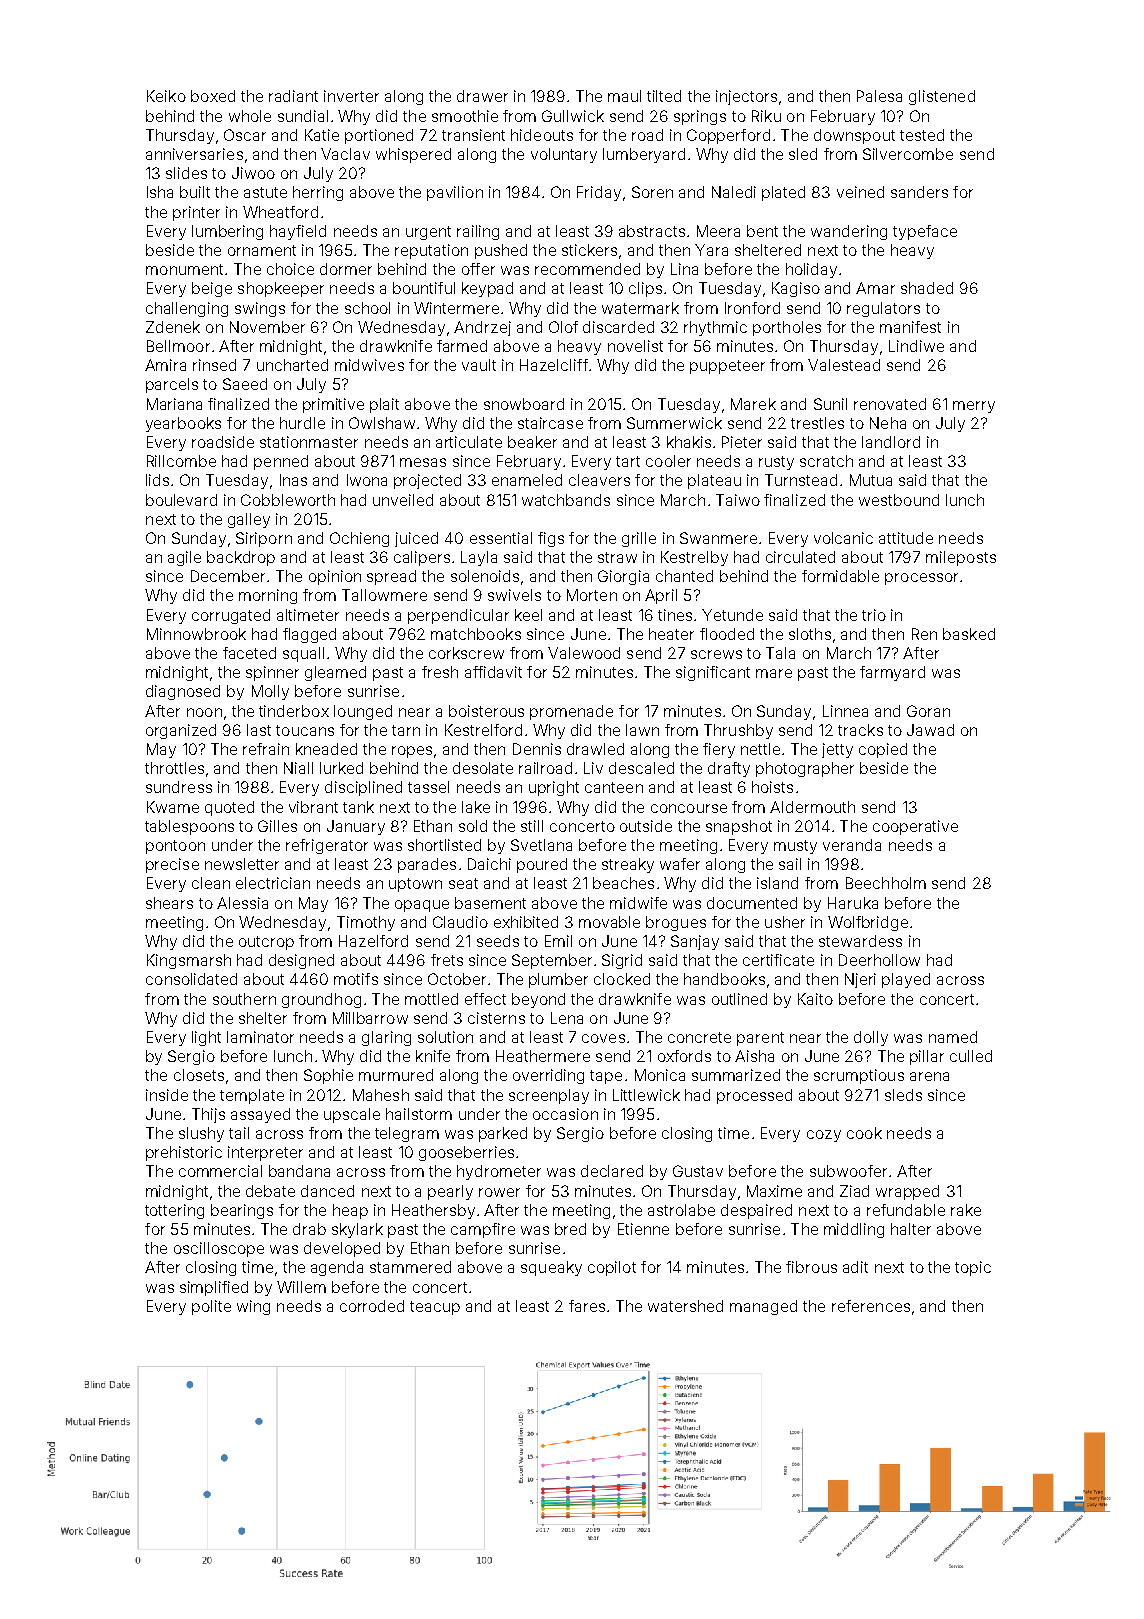 The width and height of the image is (1144, 1619). What do you see at coordinates (208, 1115) in the image?
I see `Thijs` at bounding box center [208, 1115].
